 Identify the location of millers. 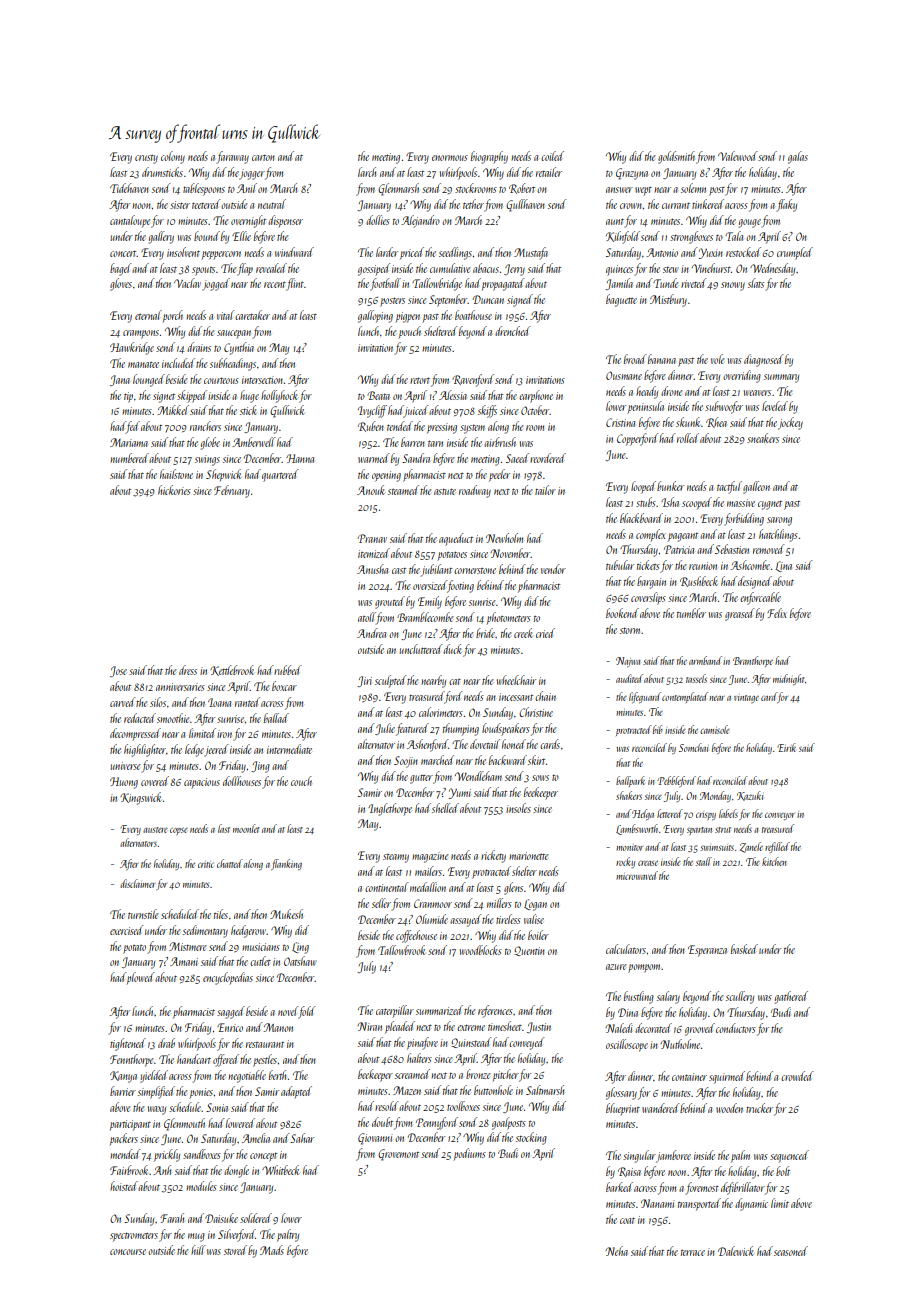
(499, 903).
